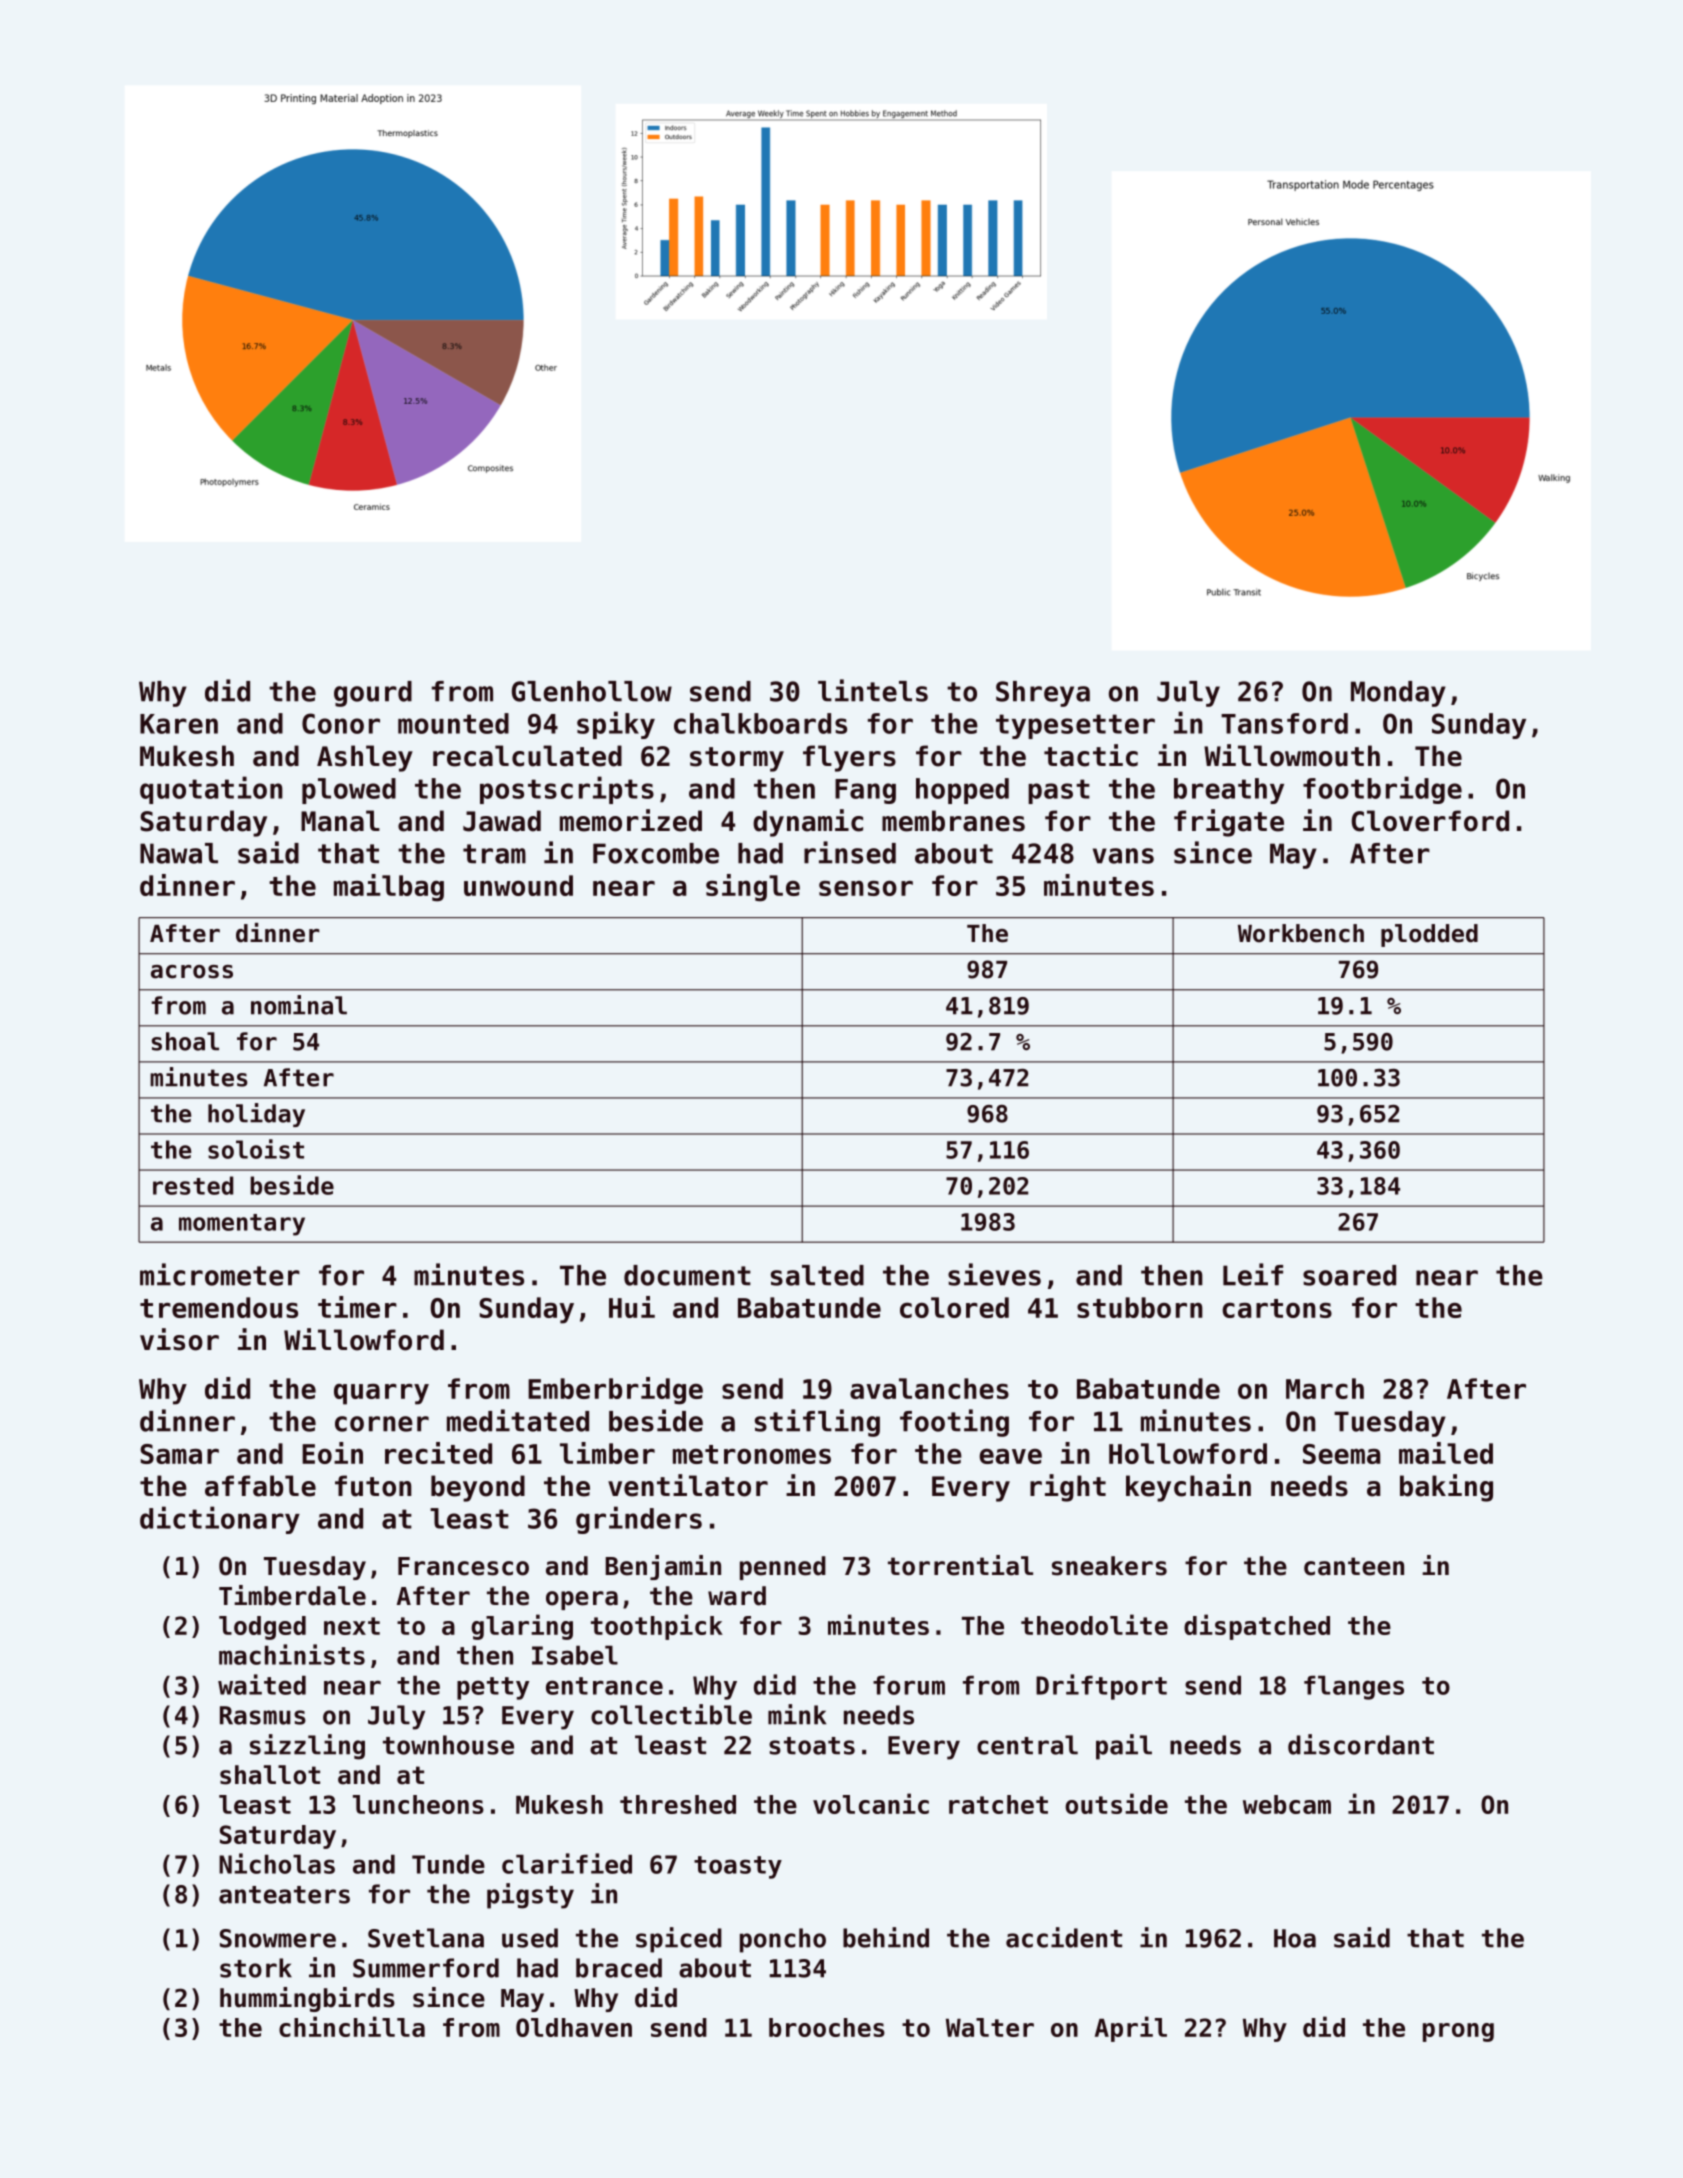 This screenshot has width=1683, height=2178. Describe the element at coordinates (292, 1595) in the screenshot. I see `Timberdale` at that location.
